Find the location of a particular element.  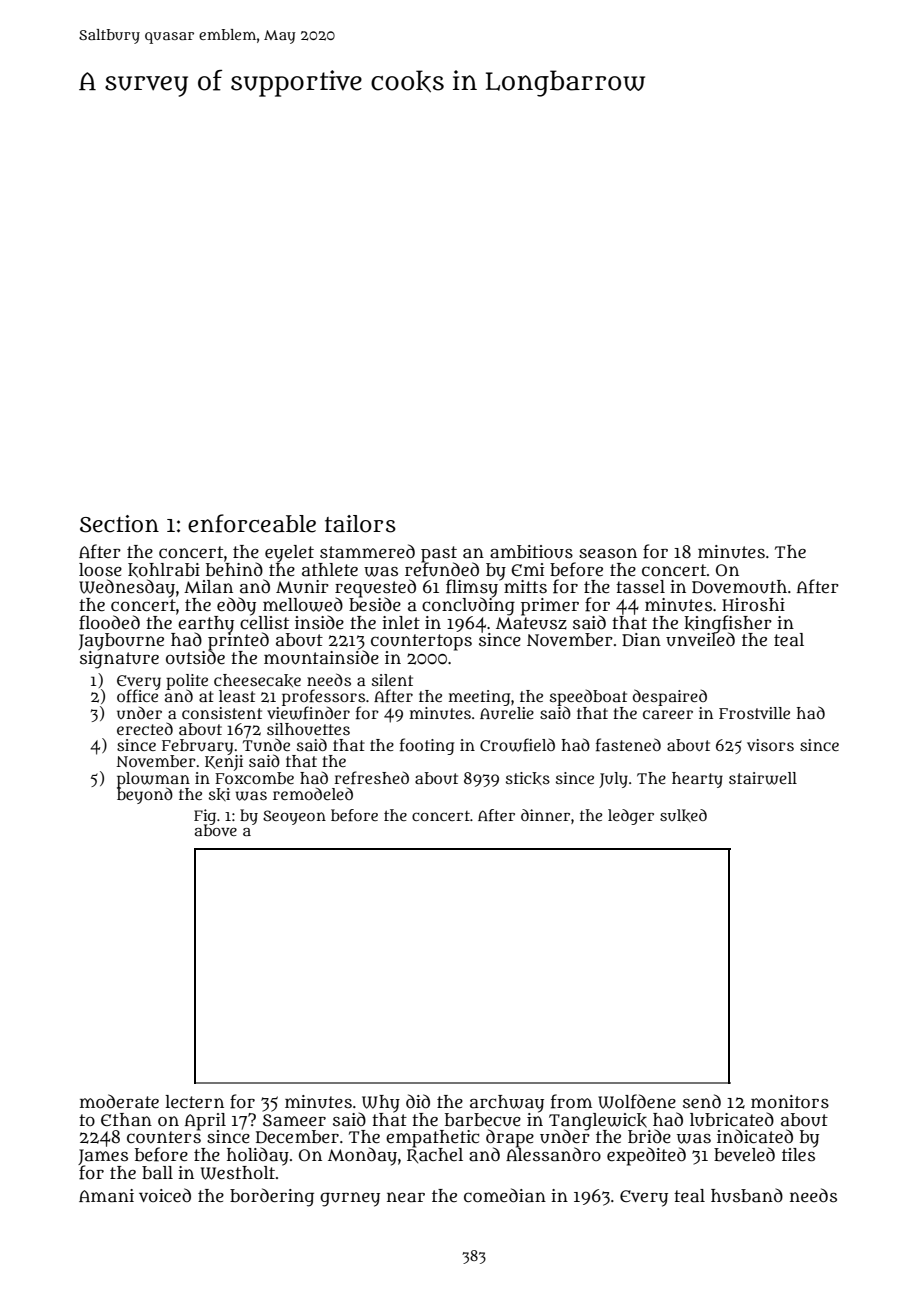

remodeled is located at coordinates (313, 793).
